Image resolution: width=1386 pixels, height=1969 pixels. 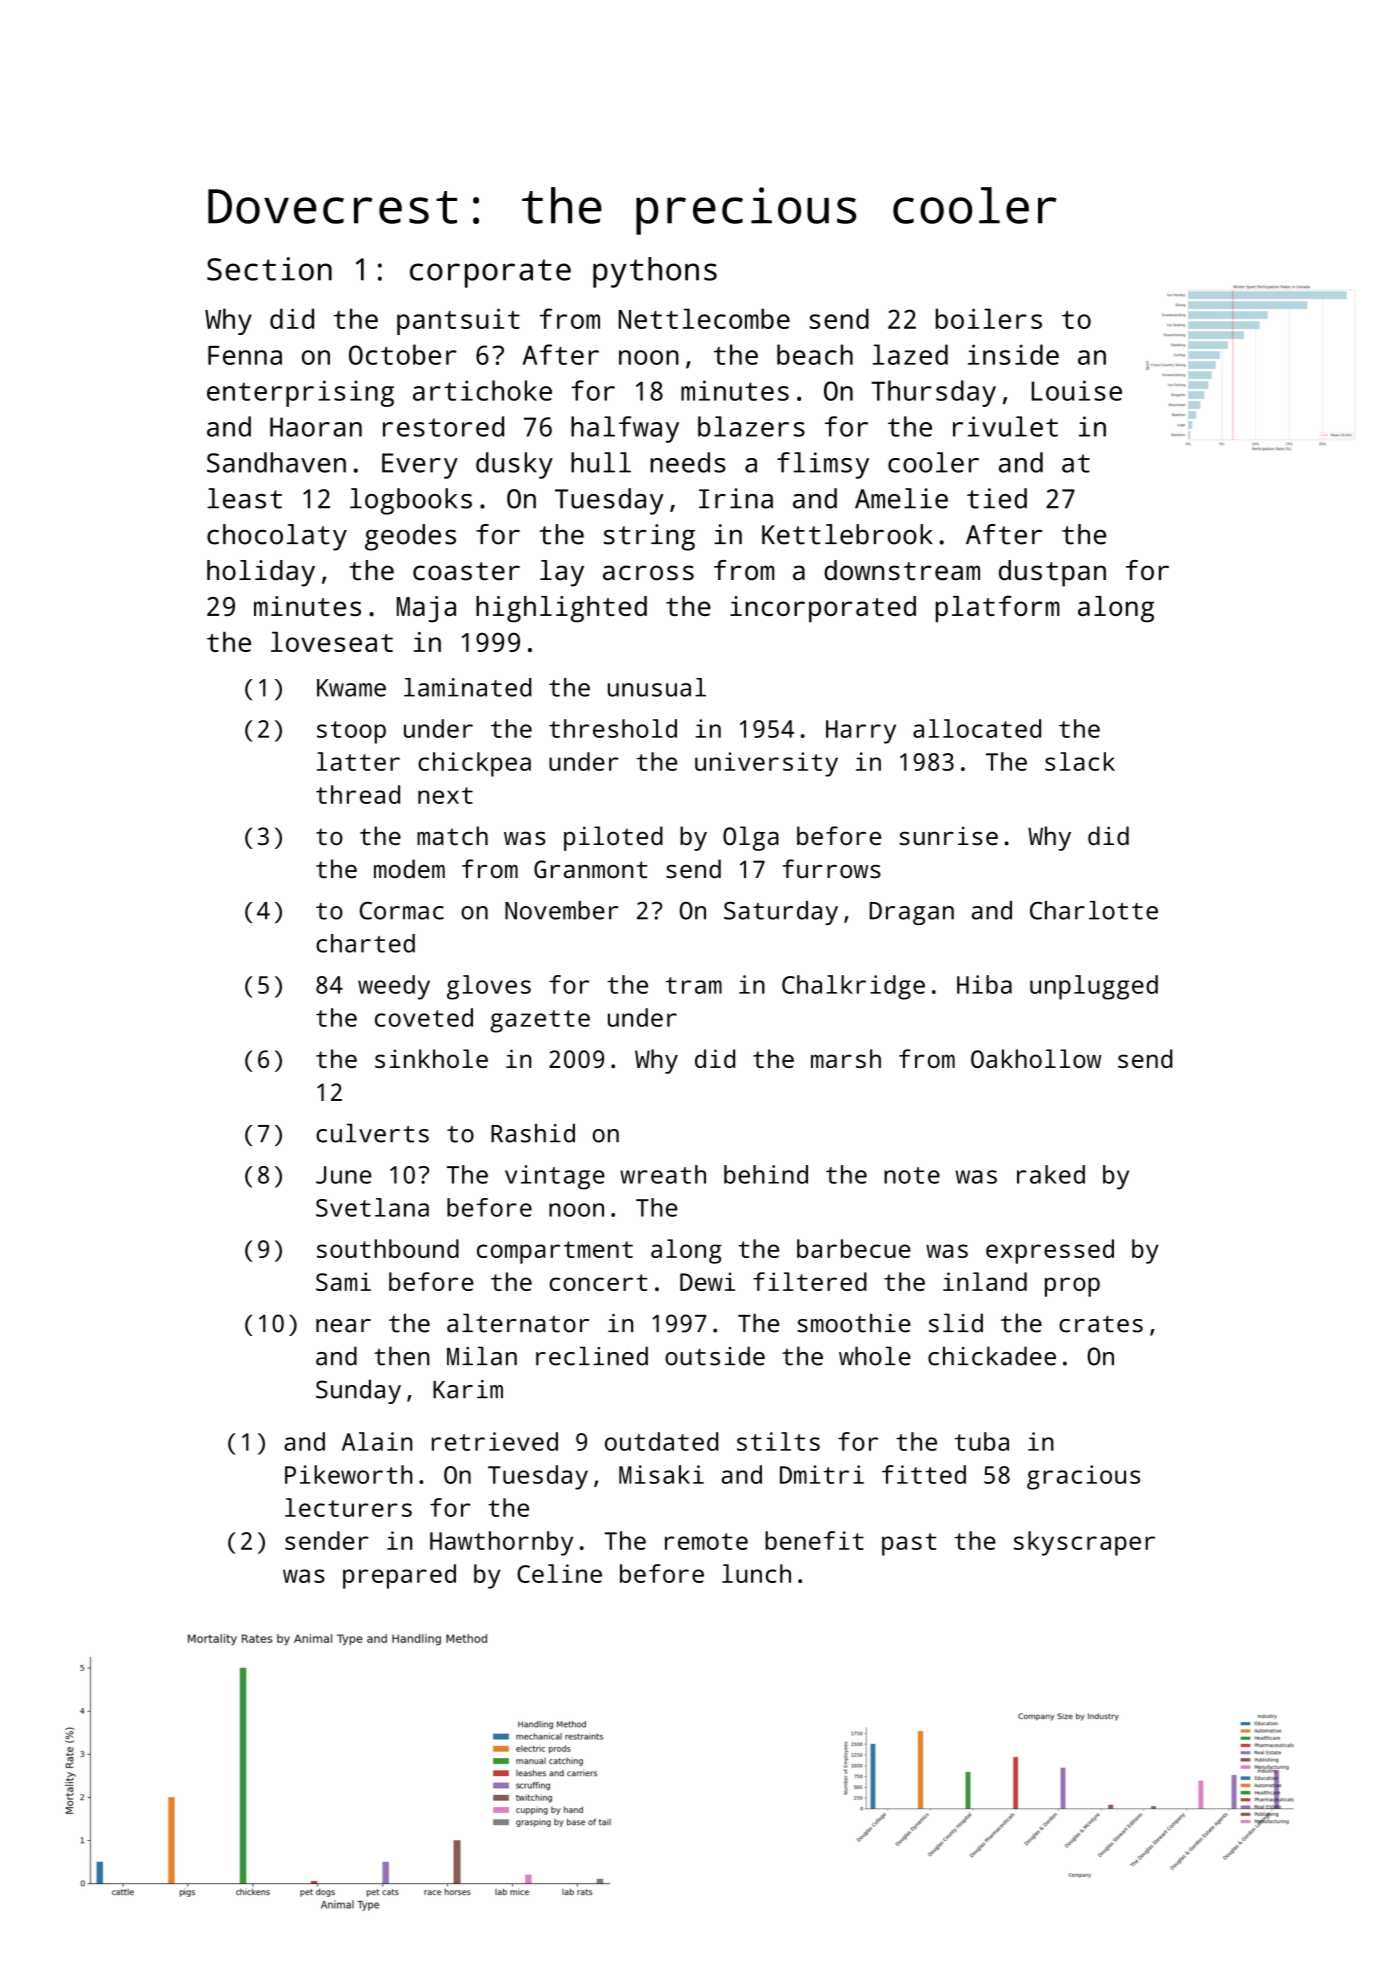 I want to click on skyscraper, so click(x=1084, y=1543).
